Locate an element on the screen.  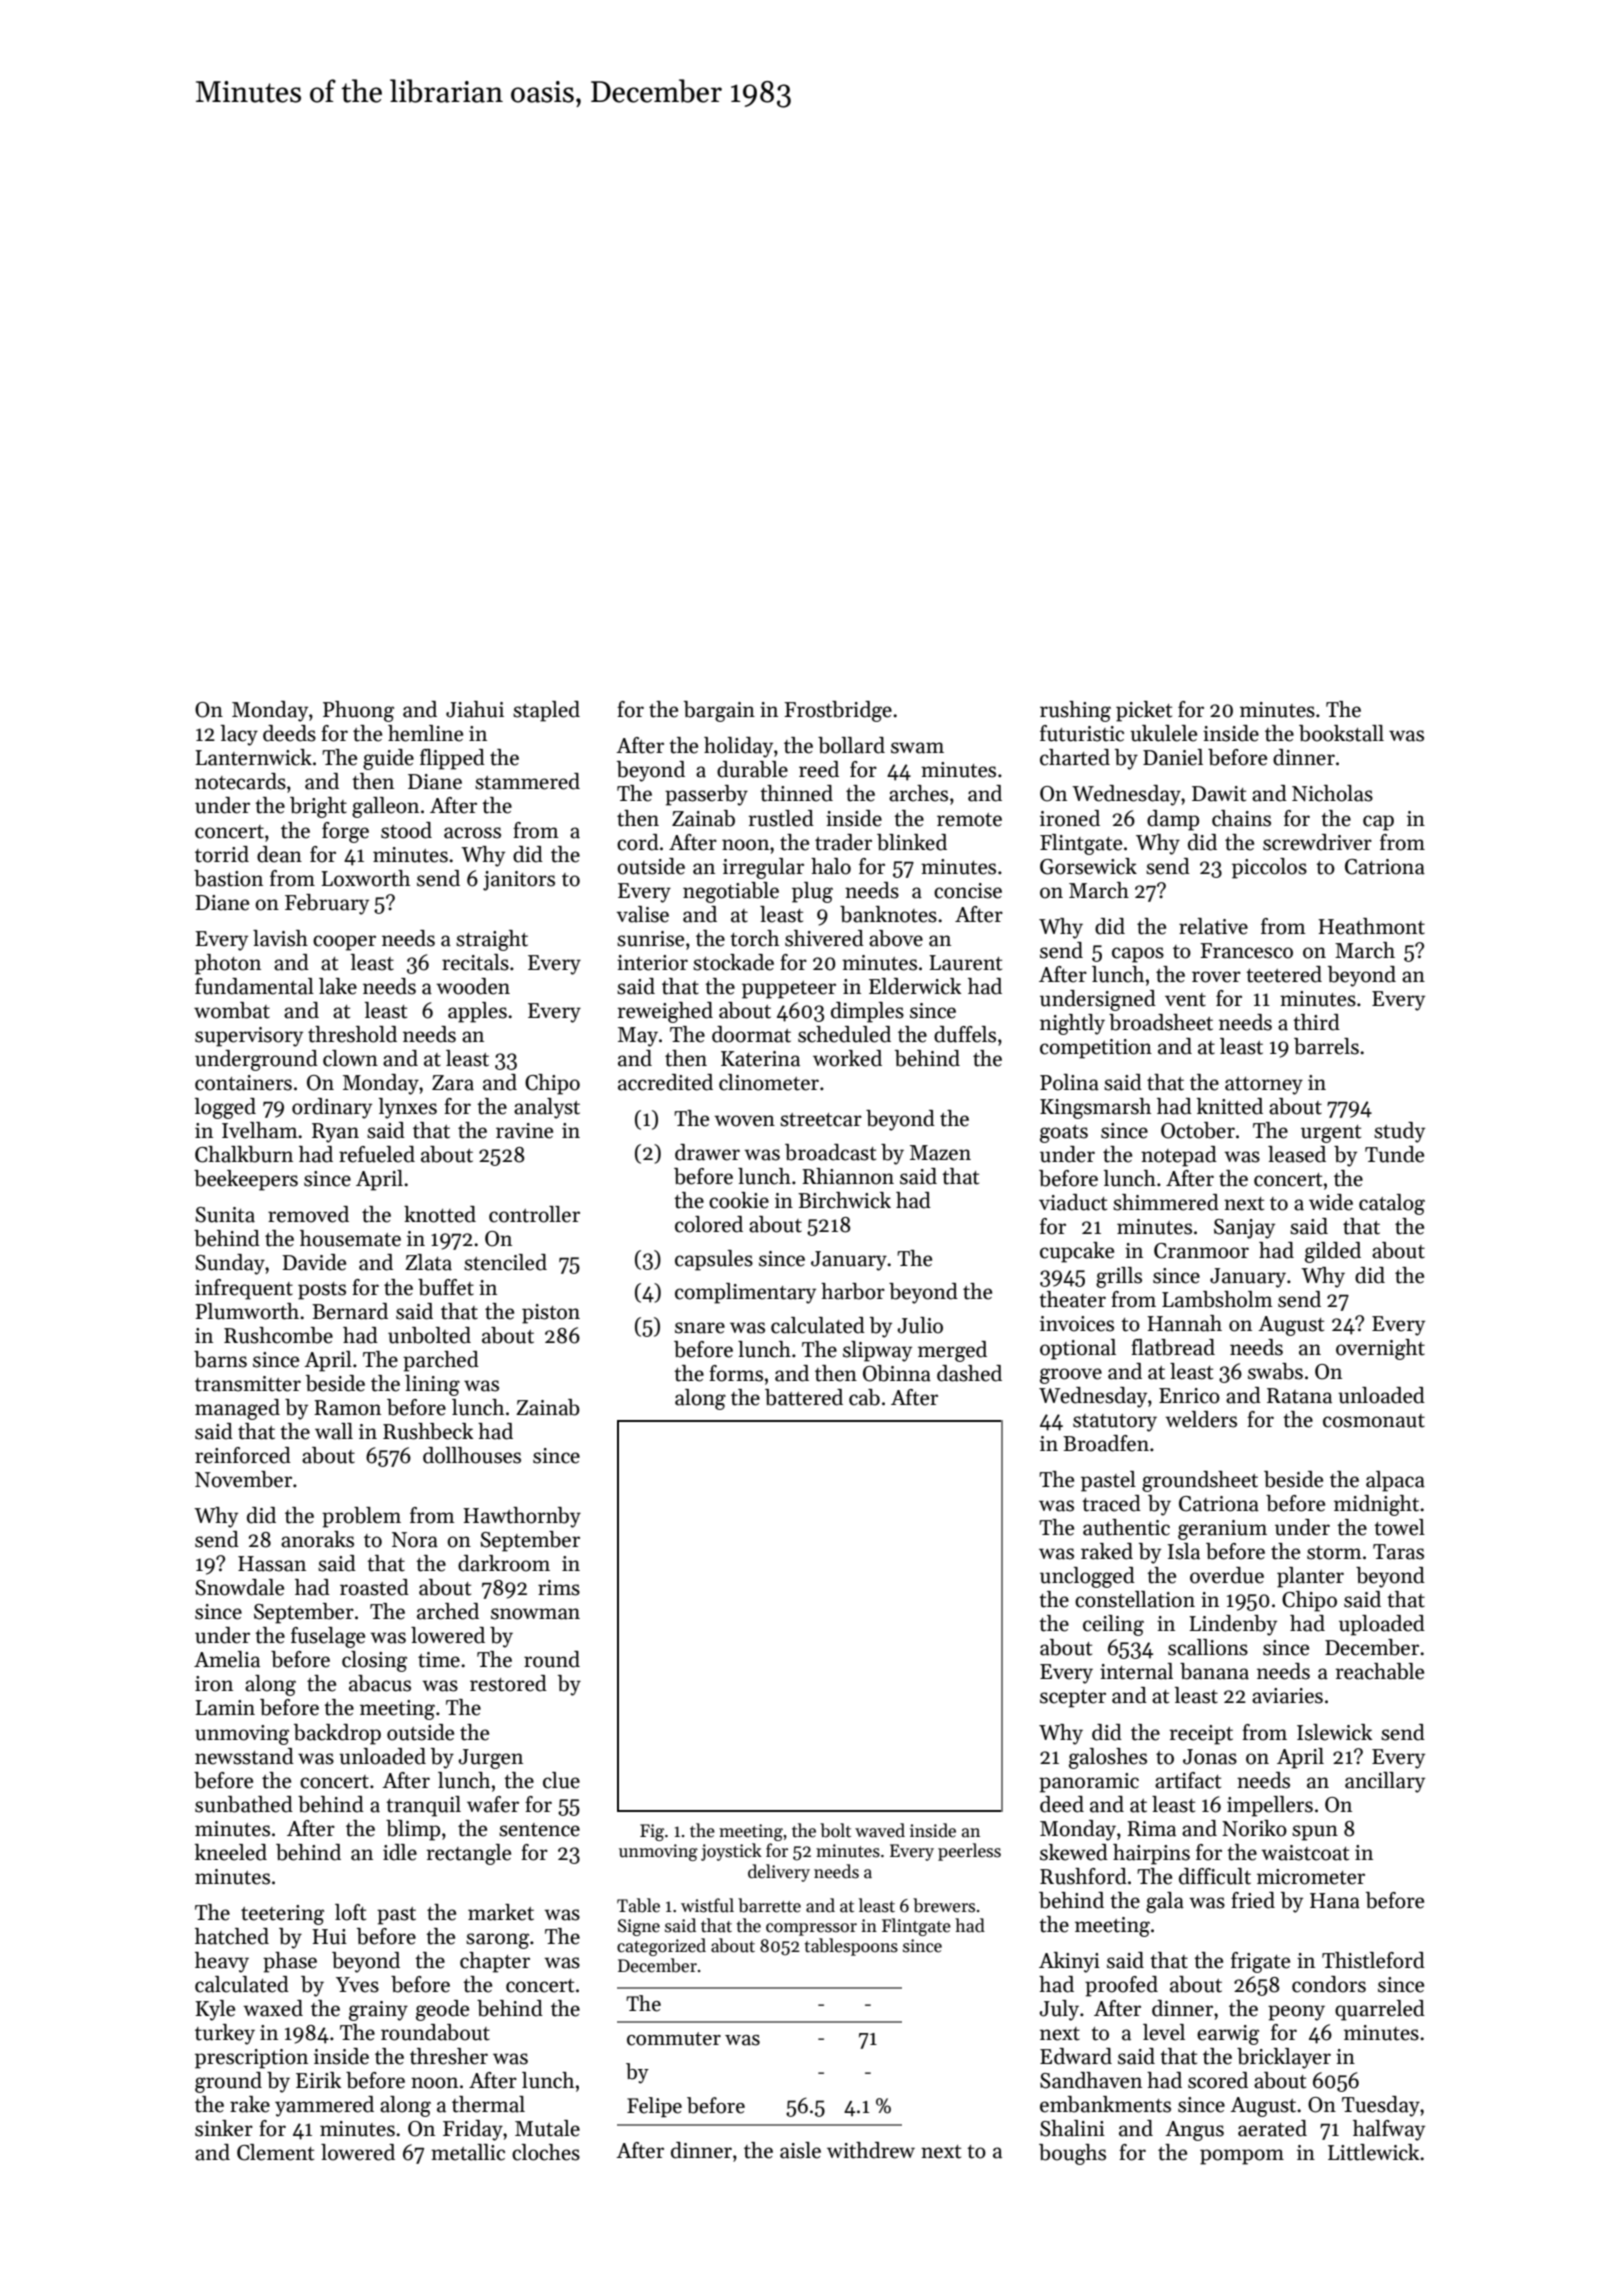
thresher is located at coordinates (449, 2056).
